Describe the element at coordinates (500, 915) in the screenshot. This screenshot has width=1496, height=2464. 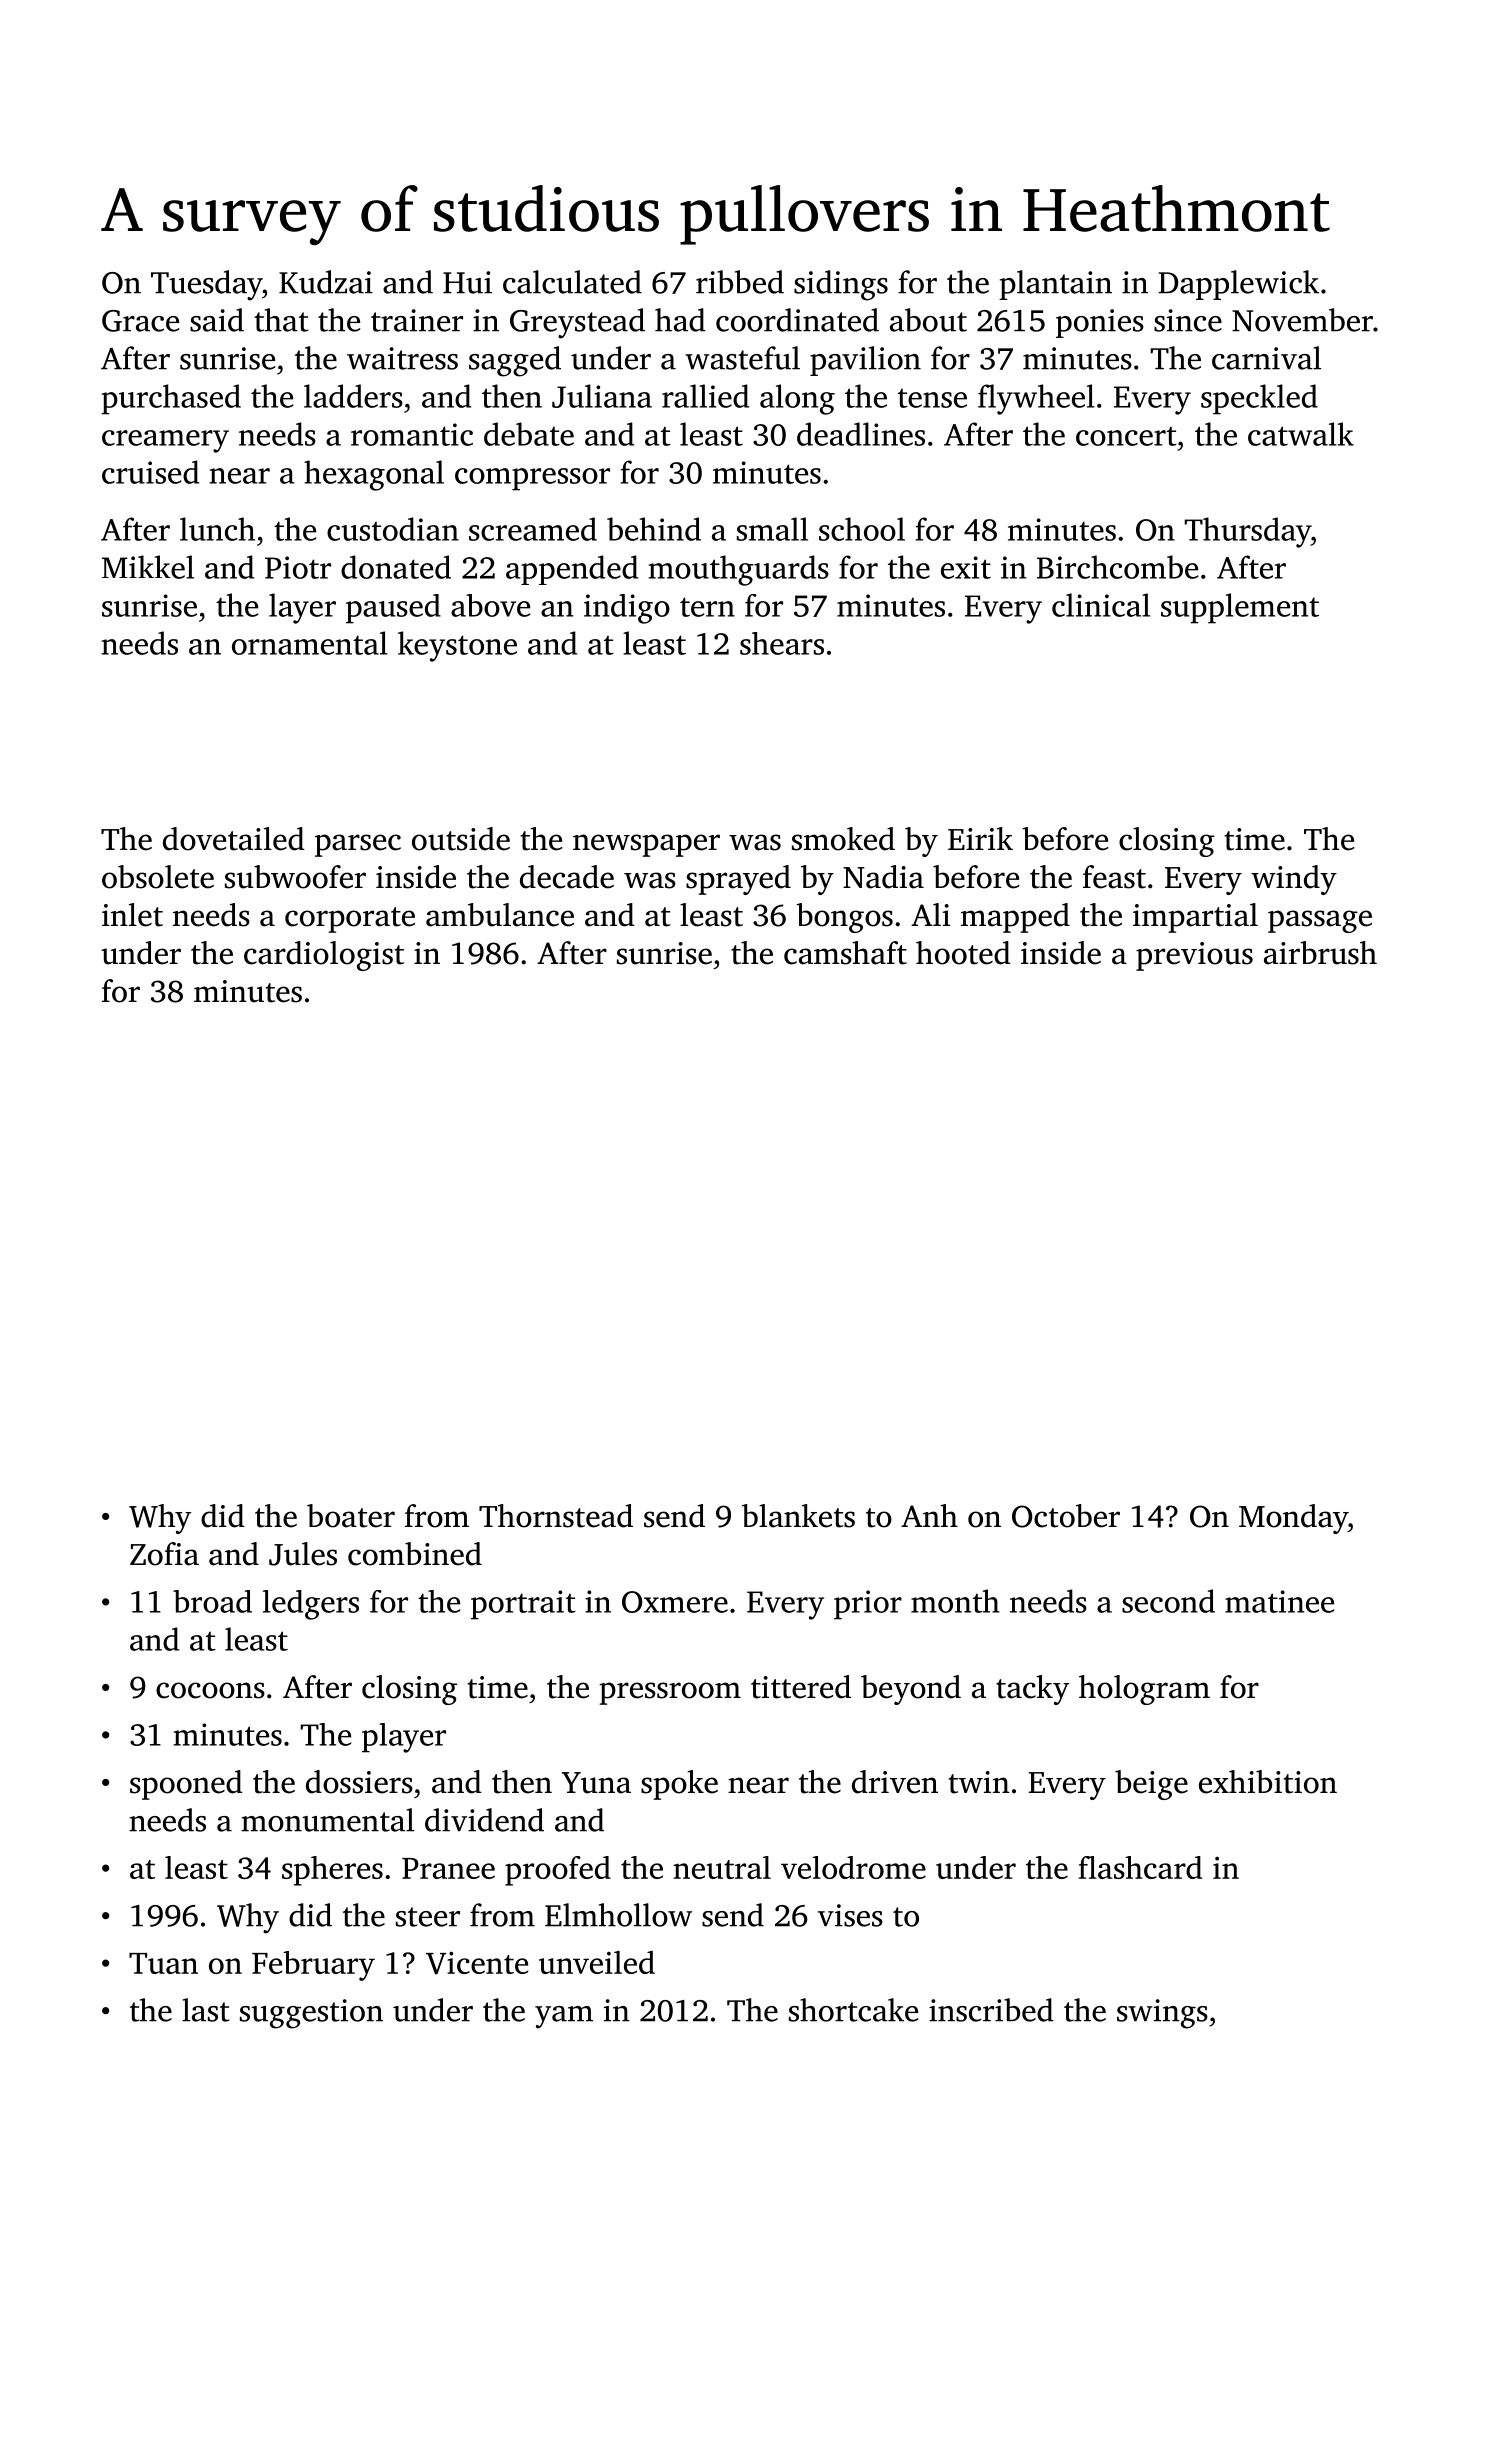
I see `ambulance` at that location.
